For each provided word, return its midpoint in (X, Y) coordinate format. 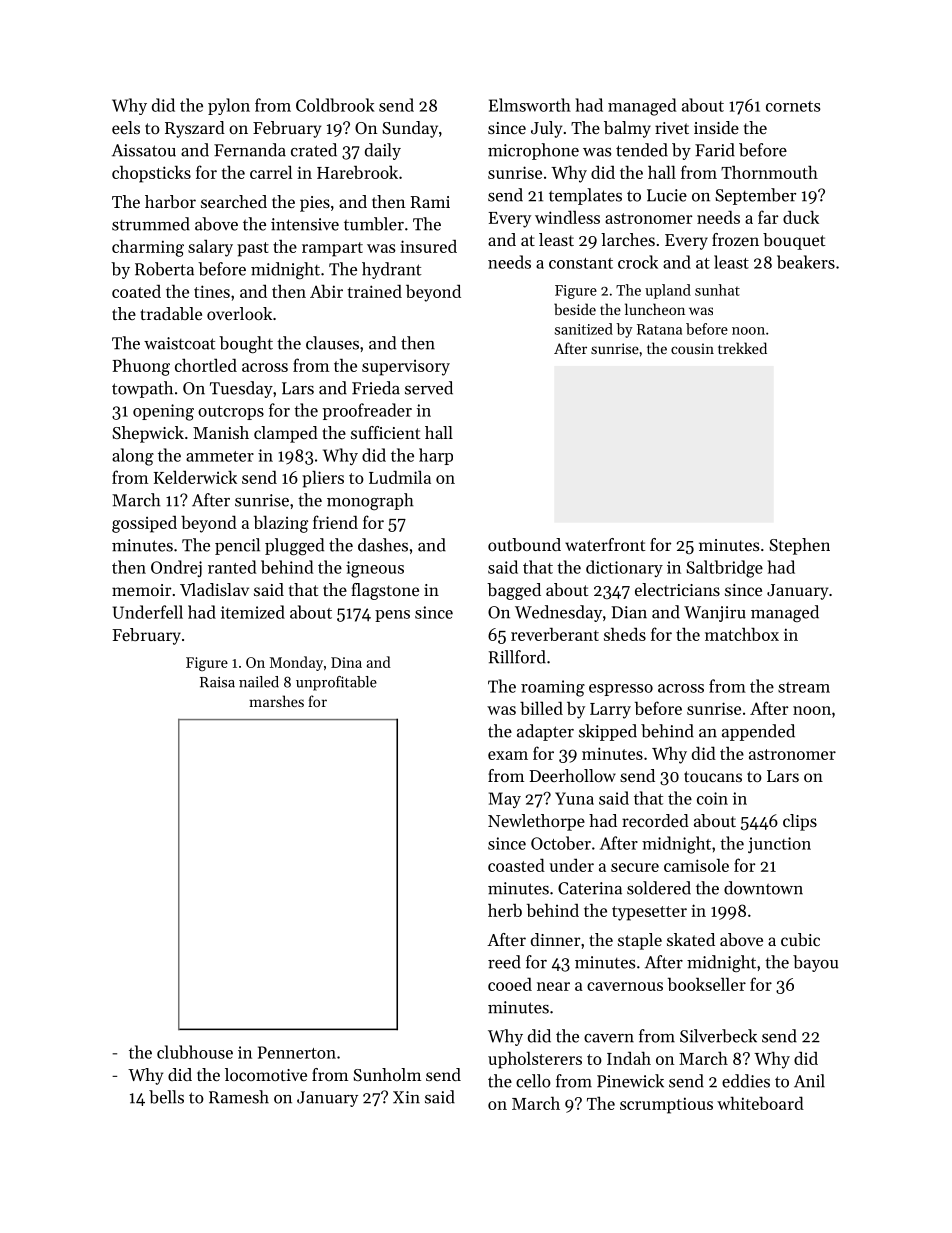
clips (800, 822)
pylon (229, 106)
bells (166, 1097)
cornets (793, 106)
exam (508, 755)
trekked (742, 348)
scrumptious (666, 1105)
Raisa (217, 682)
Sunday (410, 129)
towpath (142, 389)
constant (581, 263)
